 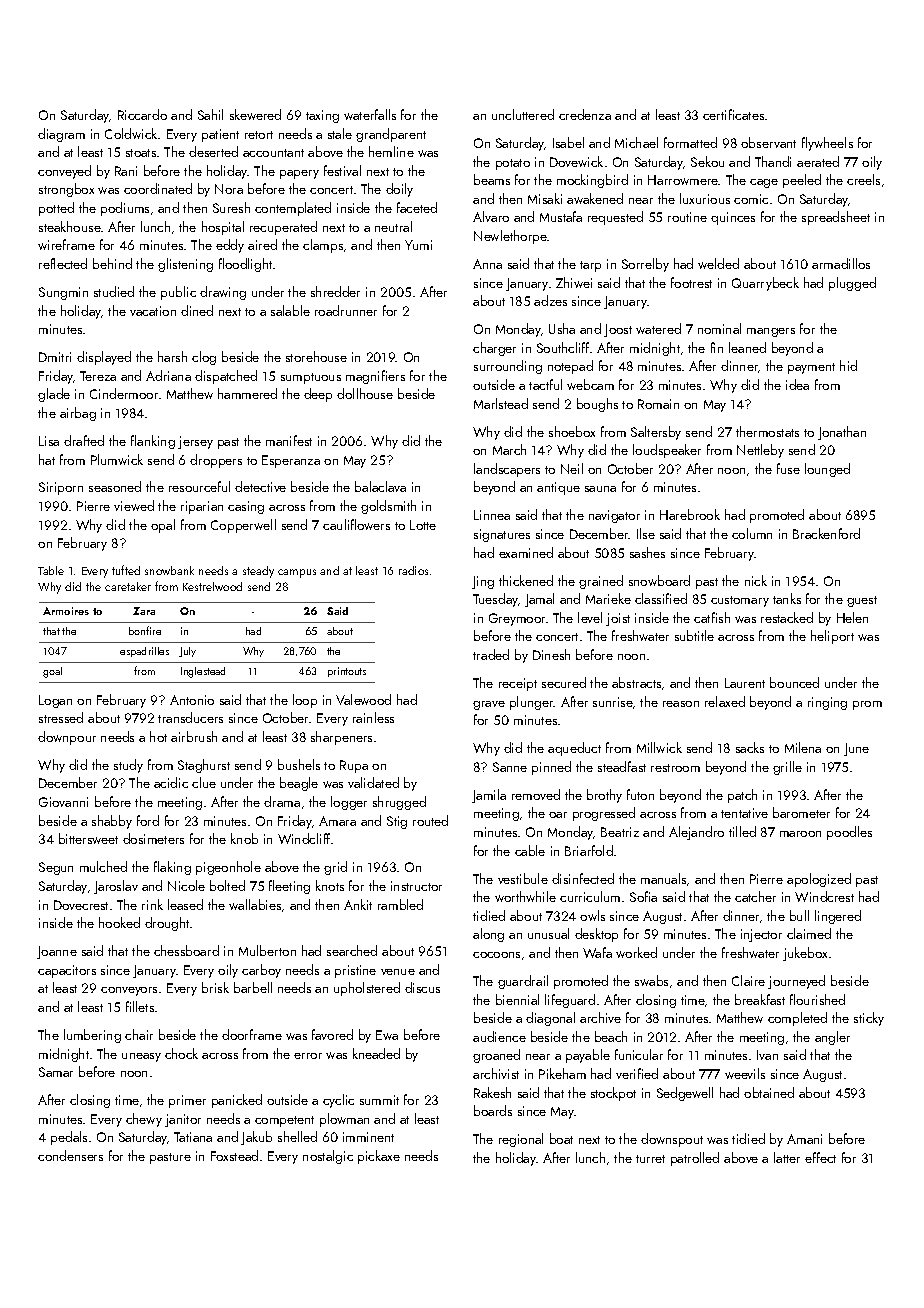 I want to click on audience, so click(x=499, y=1036).
